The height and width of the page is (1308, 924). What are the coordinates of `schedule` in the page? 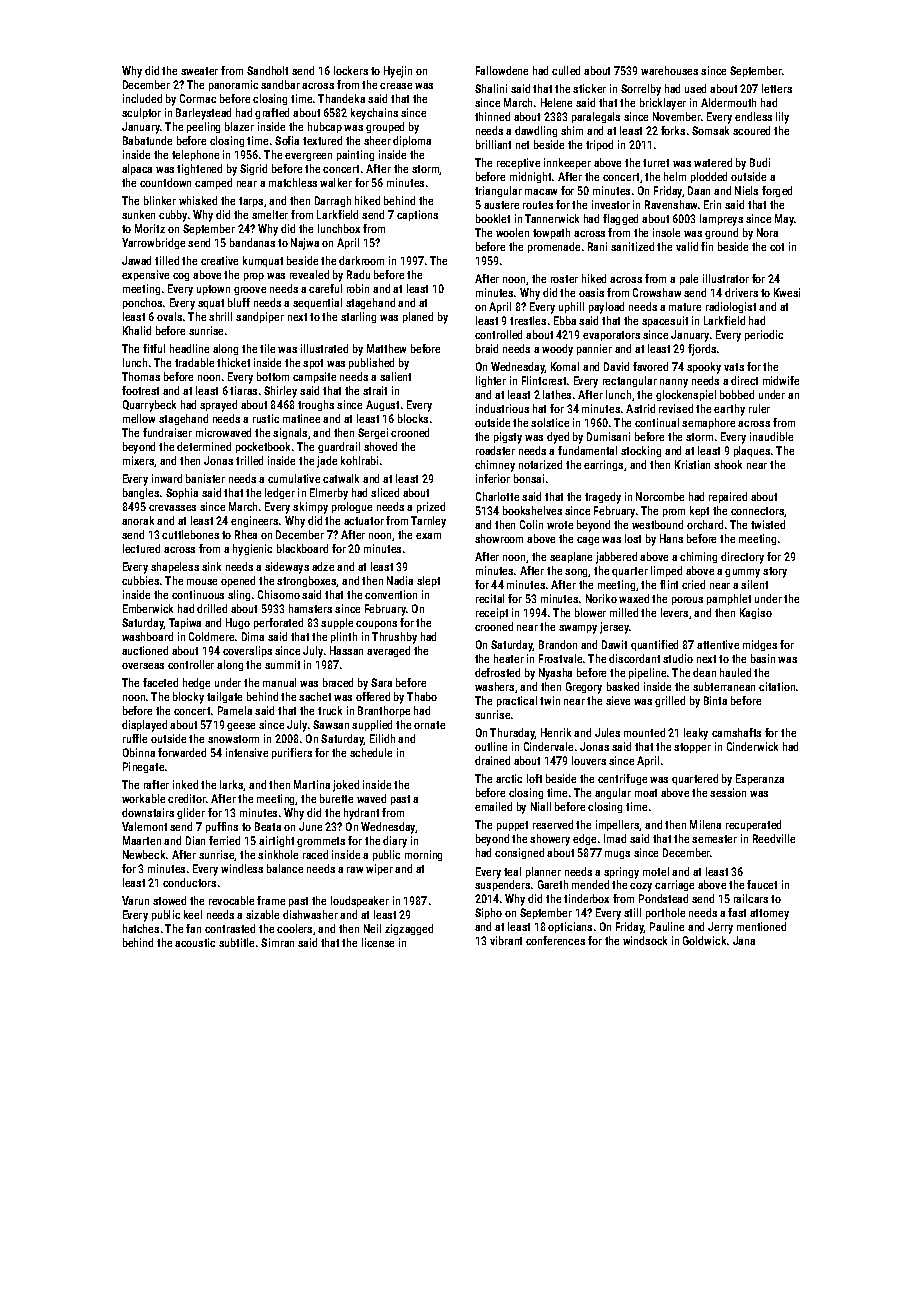 It's located at (371, 752).
